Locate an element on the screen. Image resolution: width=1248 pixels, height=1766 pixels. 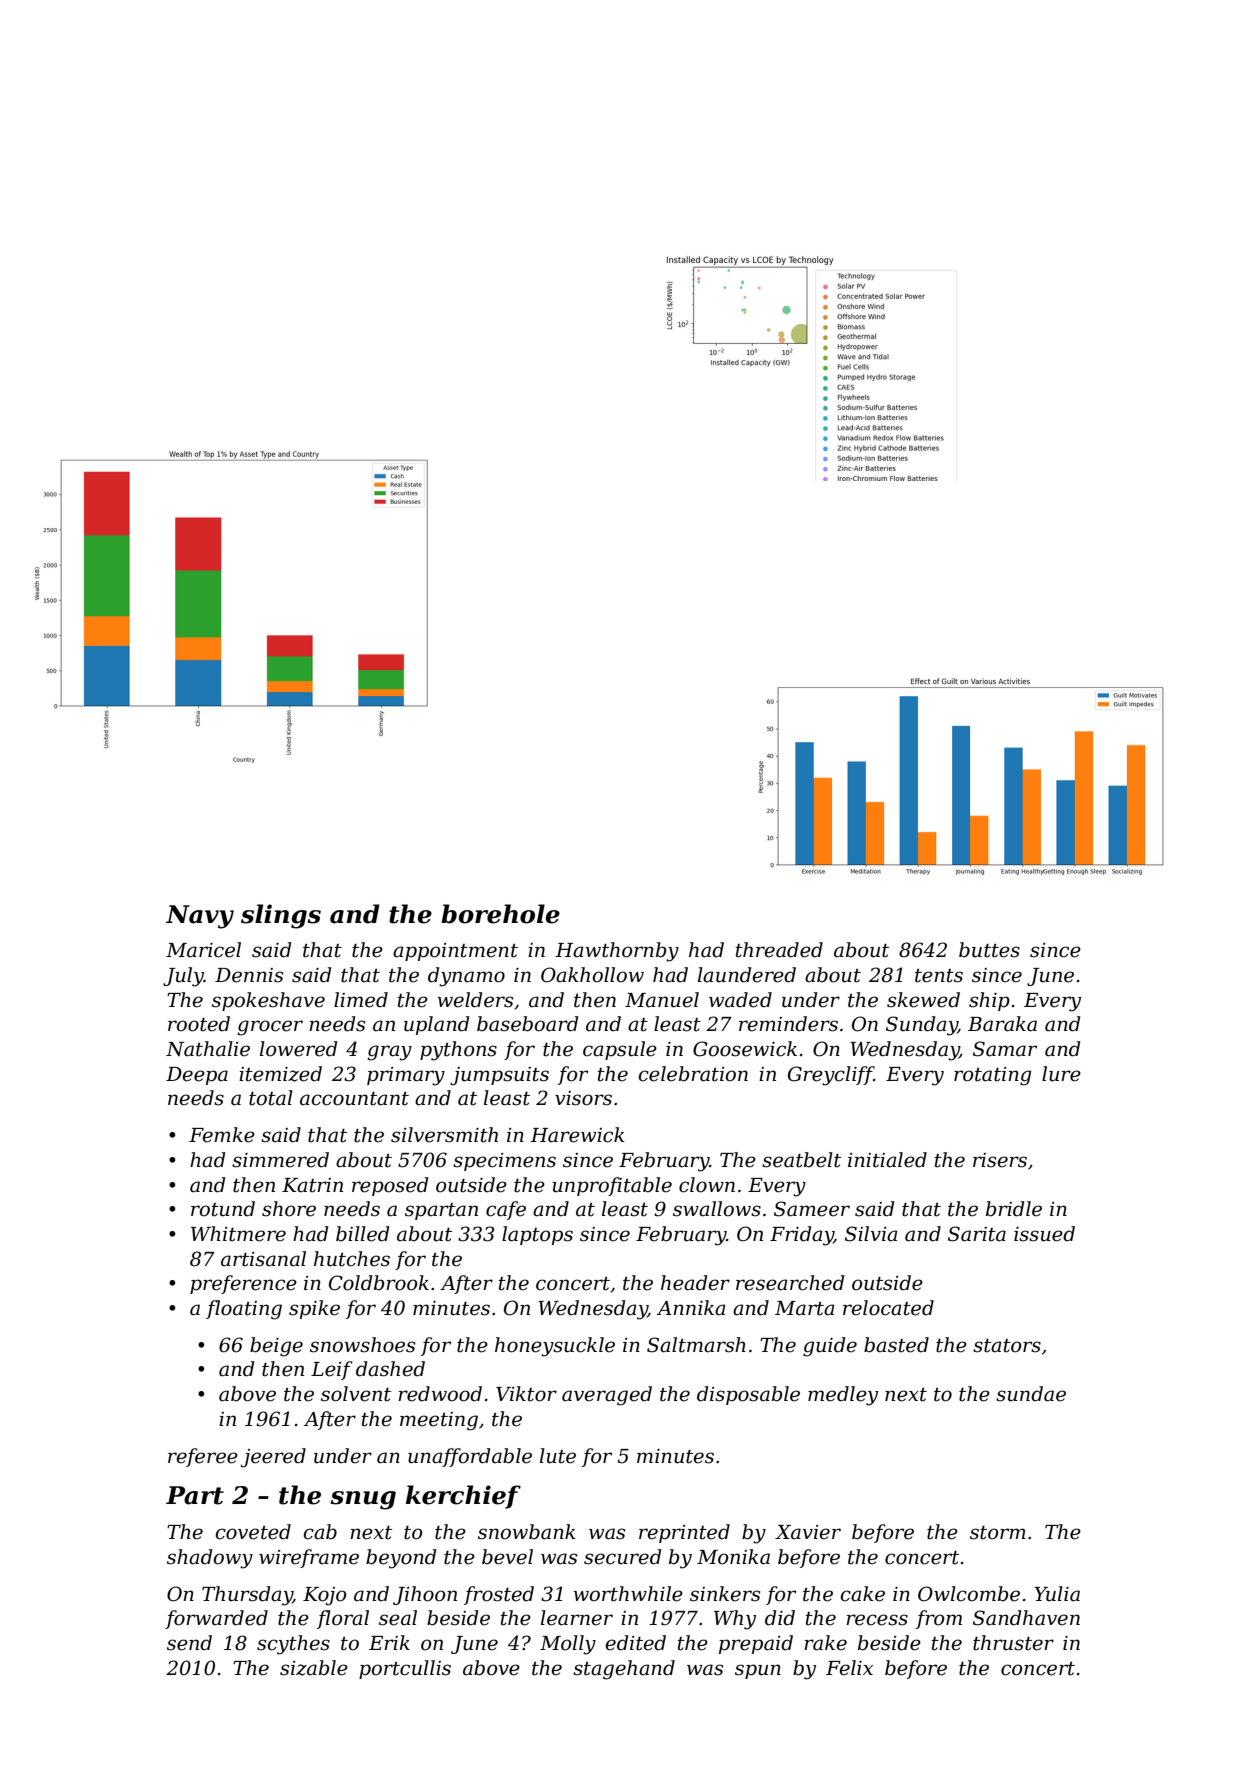
simmered is located at coordinates (280, 1160).
